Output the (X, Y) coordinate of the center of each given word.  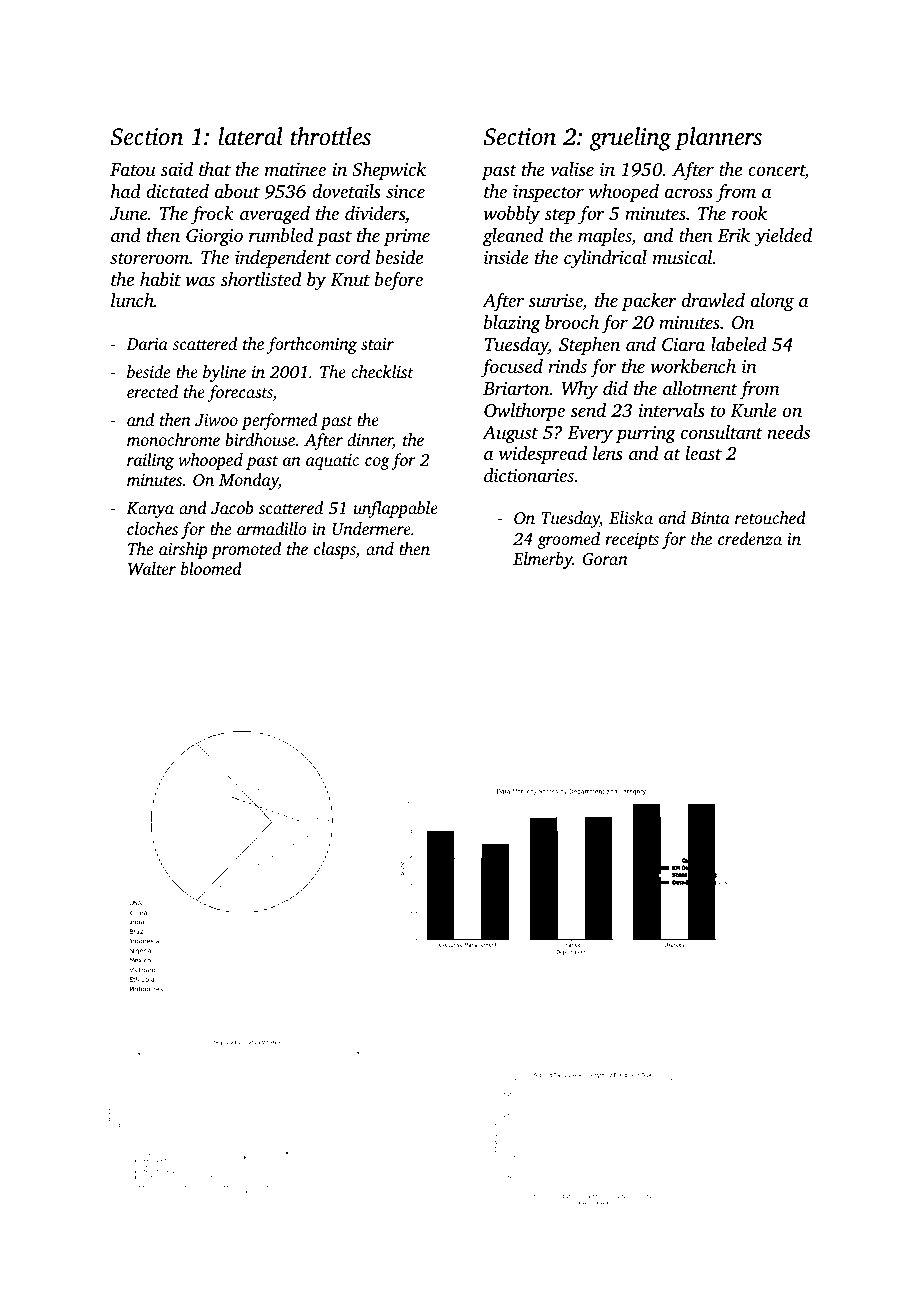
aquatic (332, 462)
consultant (722, 432)
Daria (147, 344)
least (704, 453)
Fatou (133, 169)
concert (776, 172)
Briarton (516, 388)
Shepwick (389, 171)
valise (572, 169)
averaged (275, 215)
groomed (568, 540)
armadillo (272, 528)
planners (718, 139)
